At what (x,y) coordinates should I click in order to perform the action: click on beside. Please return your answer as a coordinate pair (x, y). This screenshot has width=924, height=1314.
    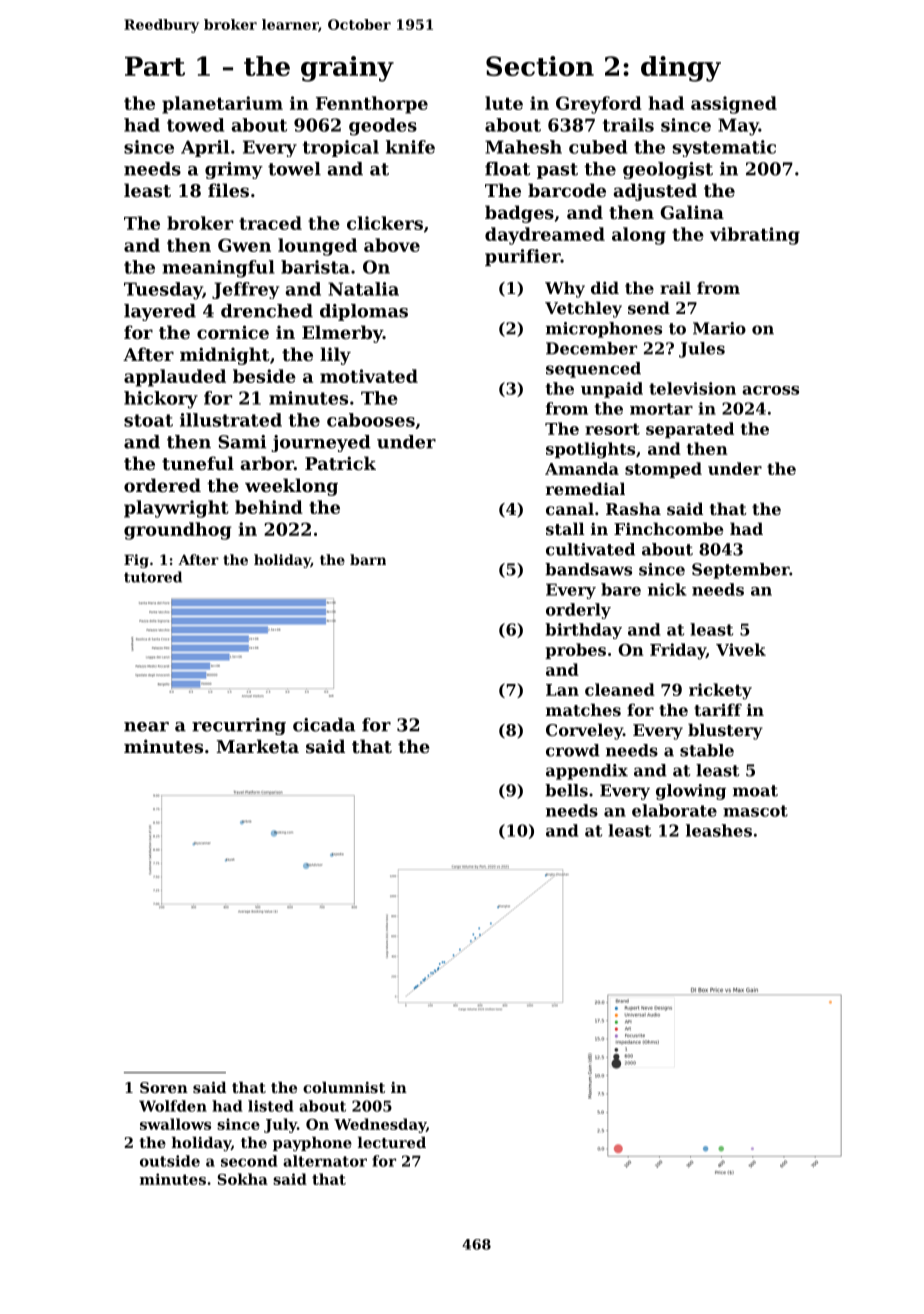
    Looking at the image, I should click on (264, 376).
